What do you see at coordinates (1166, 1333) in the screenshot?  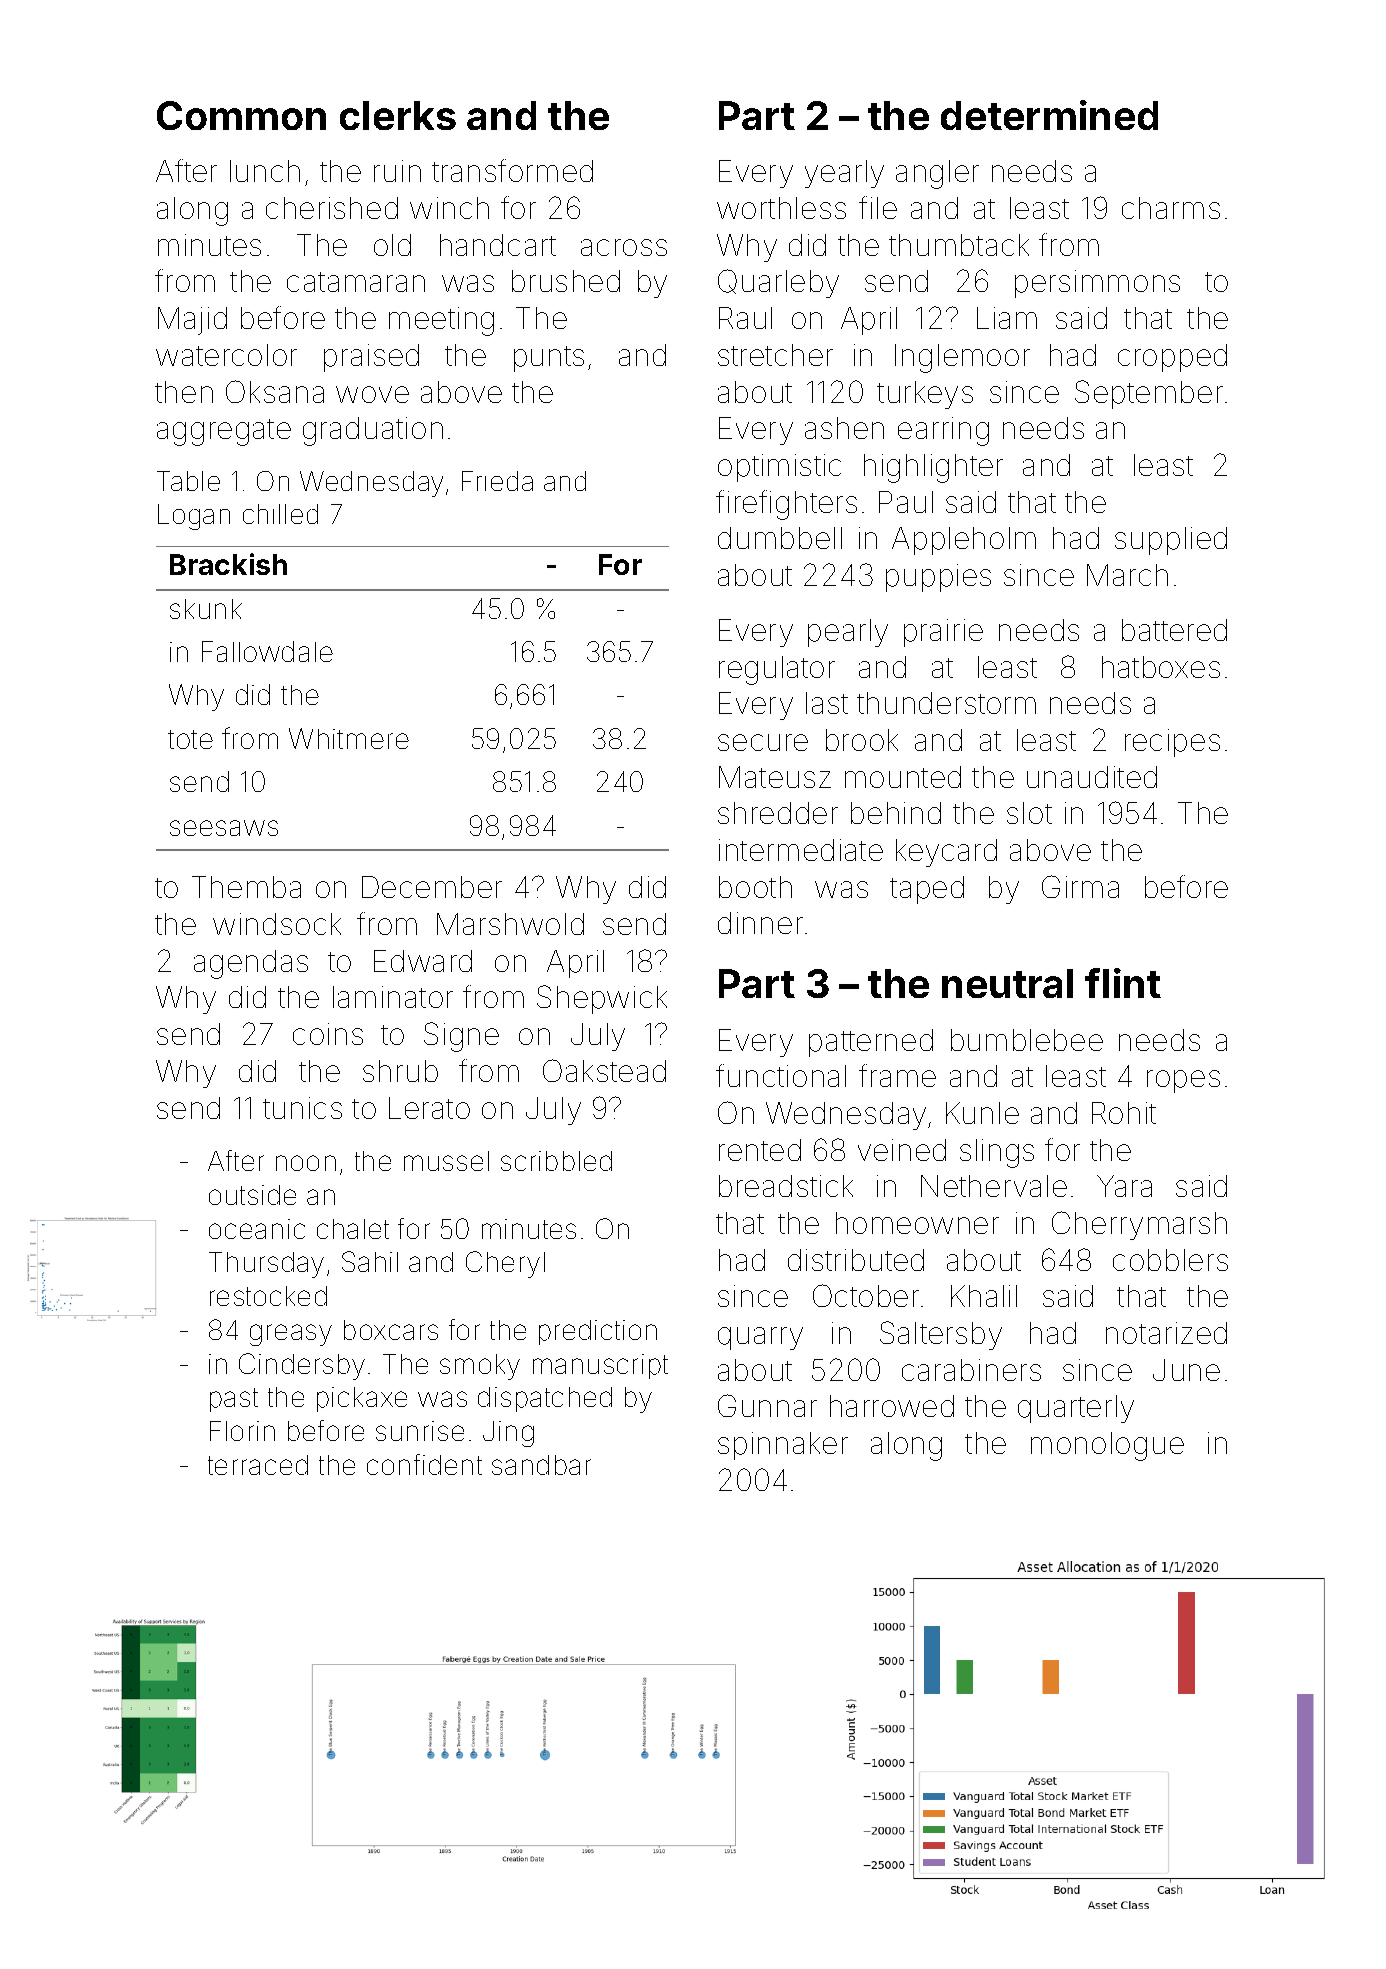 I see `notarized` at bounding box center [1166, 1333].
